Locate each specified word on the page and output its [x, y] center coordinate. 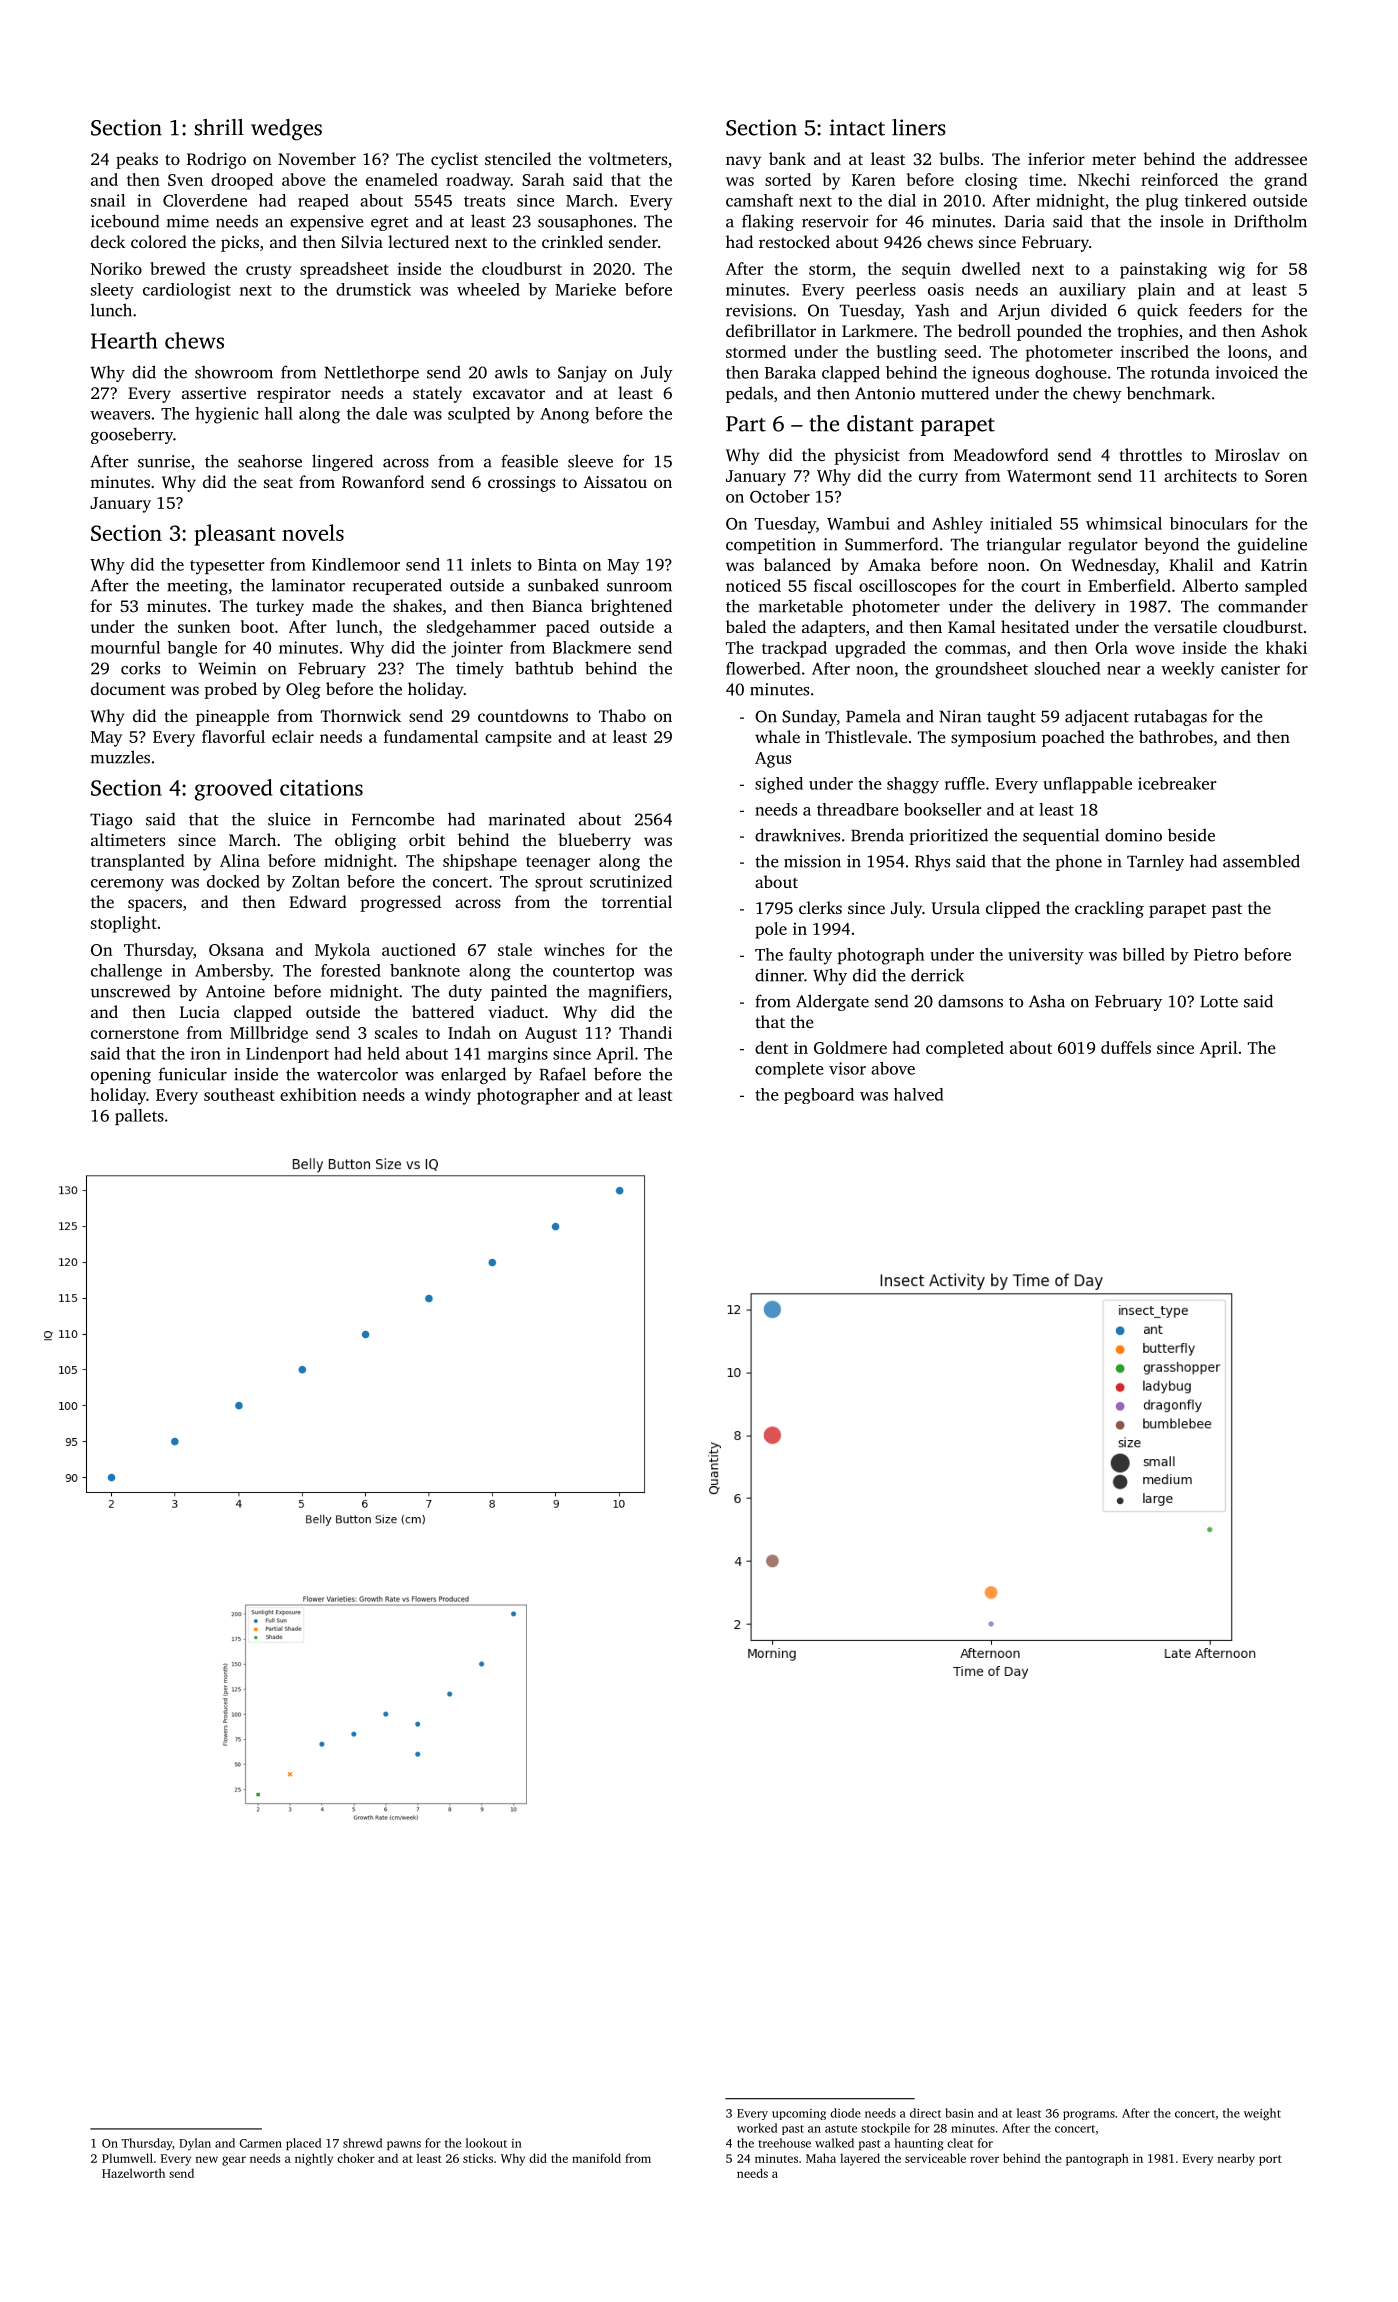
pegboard [819, 1096]
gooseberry [132, 435]
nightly [314, 2159]
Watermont [1049, 476]
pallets [139, 1117]
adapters [833, 628]
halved [918, 1094]
